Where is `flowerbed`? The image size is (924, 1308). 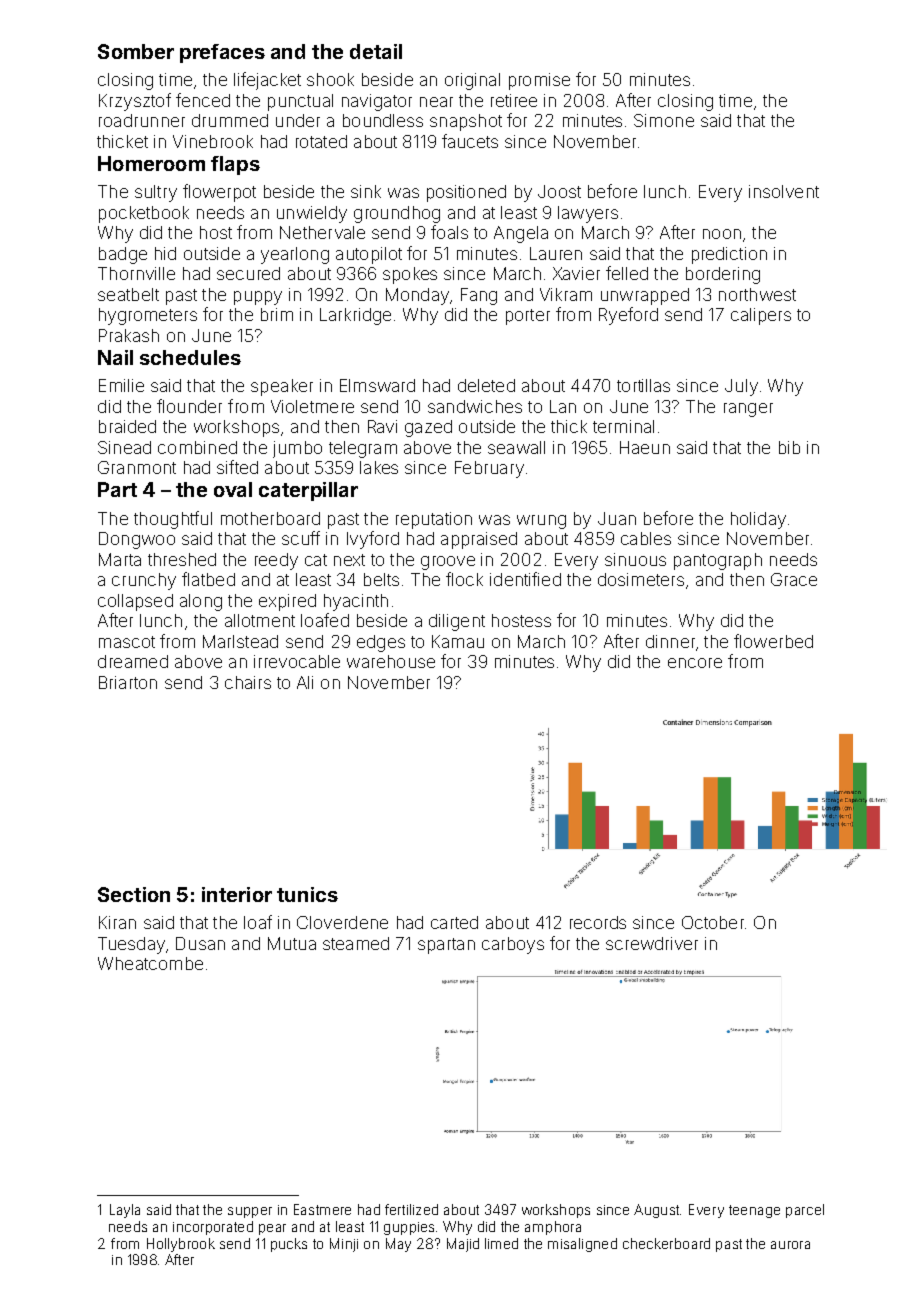
flowerbed is located at coordinates (773, 641).
